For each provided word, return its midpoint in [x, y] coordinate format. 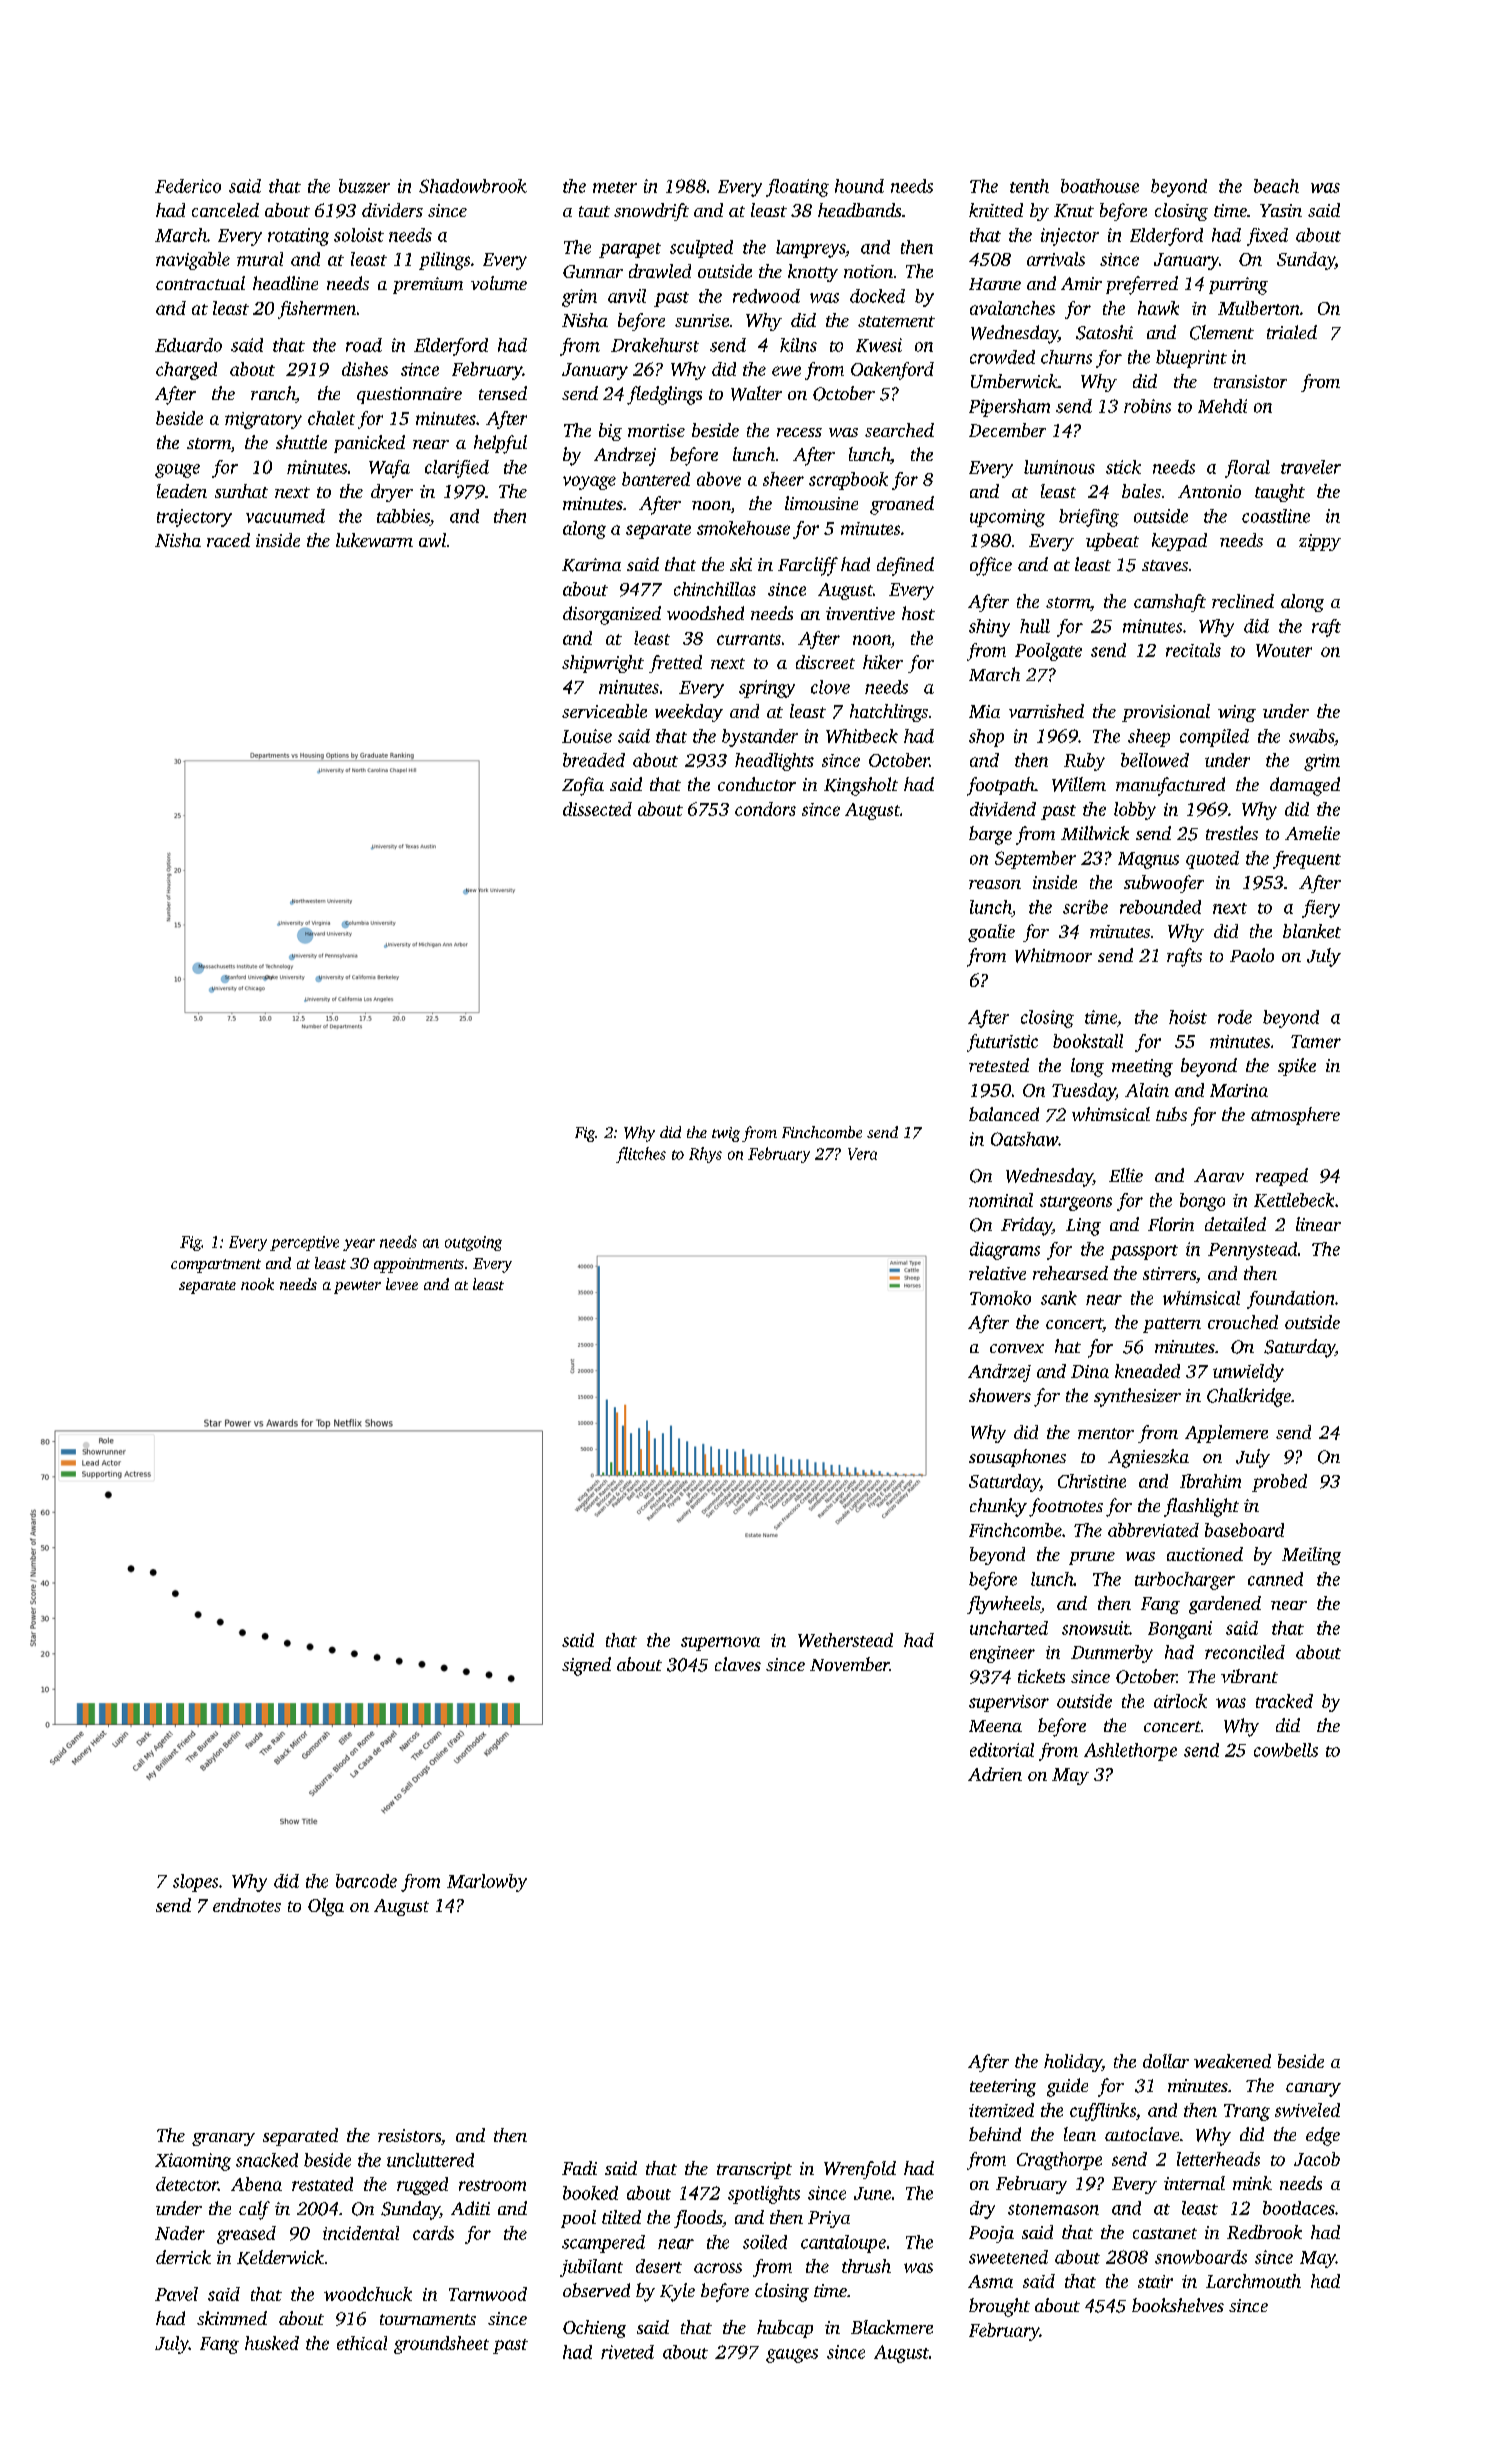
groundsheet [441, 2345]
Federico [188, 186]
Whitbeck [862, 736]
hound [859, 186]
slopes [195, 1883]
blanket [1312, 931]
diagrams [1005, 1251]
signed [586, 1666]
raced [228, 540]
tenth [1029, 186]
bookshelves [1178, 2305]
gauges [792, 2356]
